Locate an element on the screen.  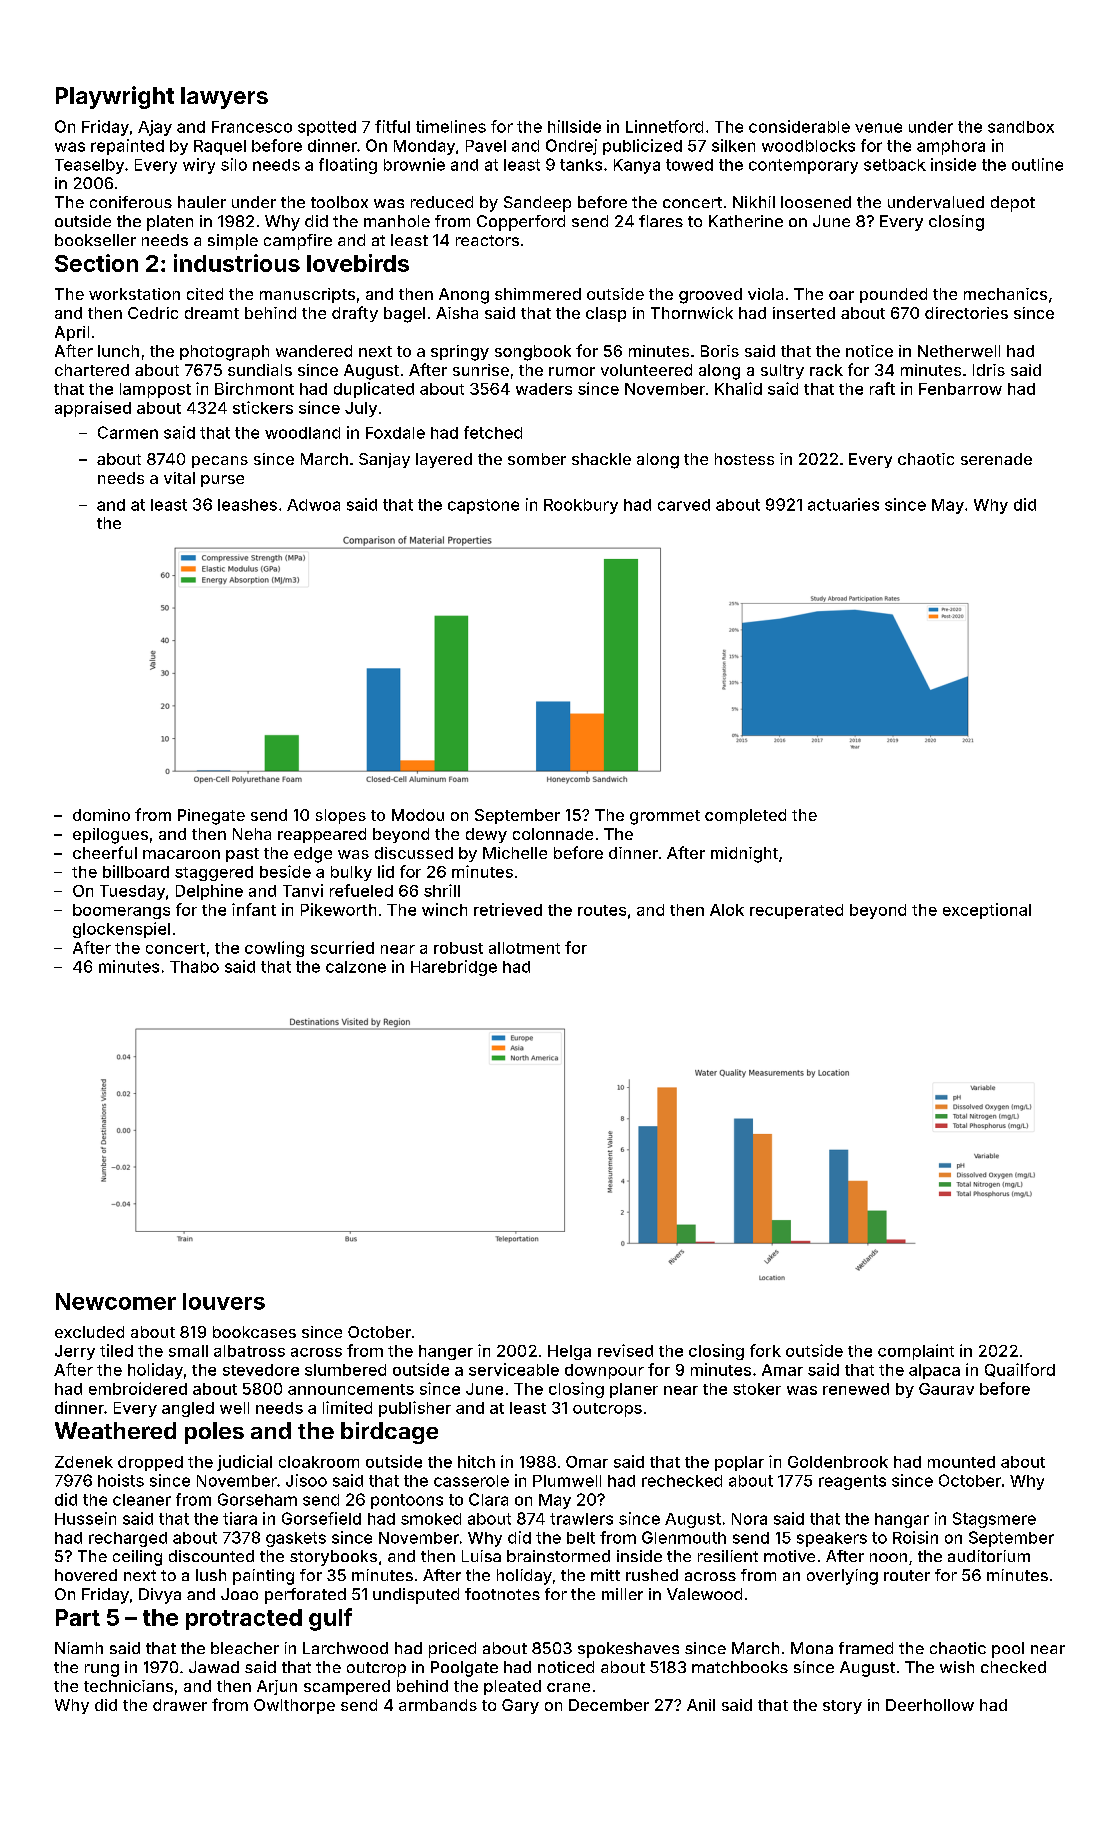
Newcomer is located at coordinates (116, 1301).
